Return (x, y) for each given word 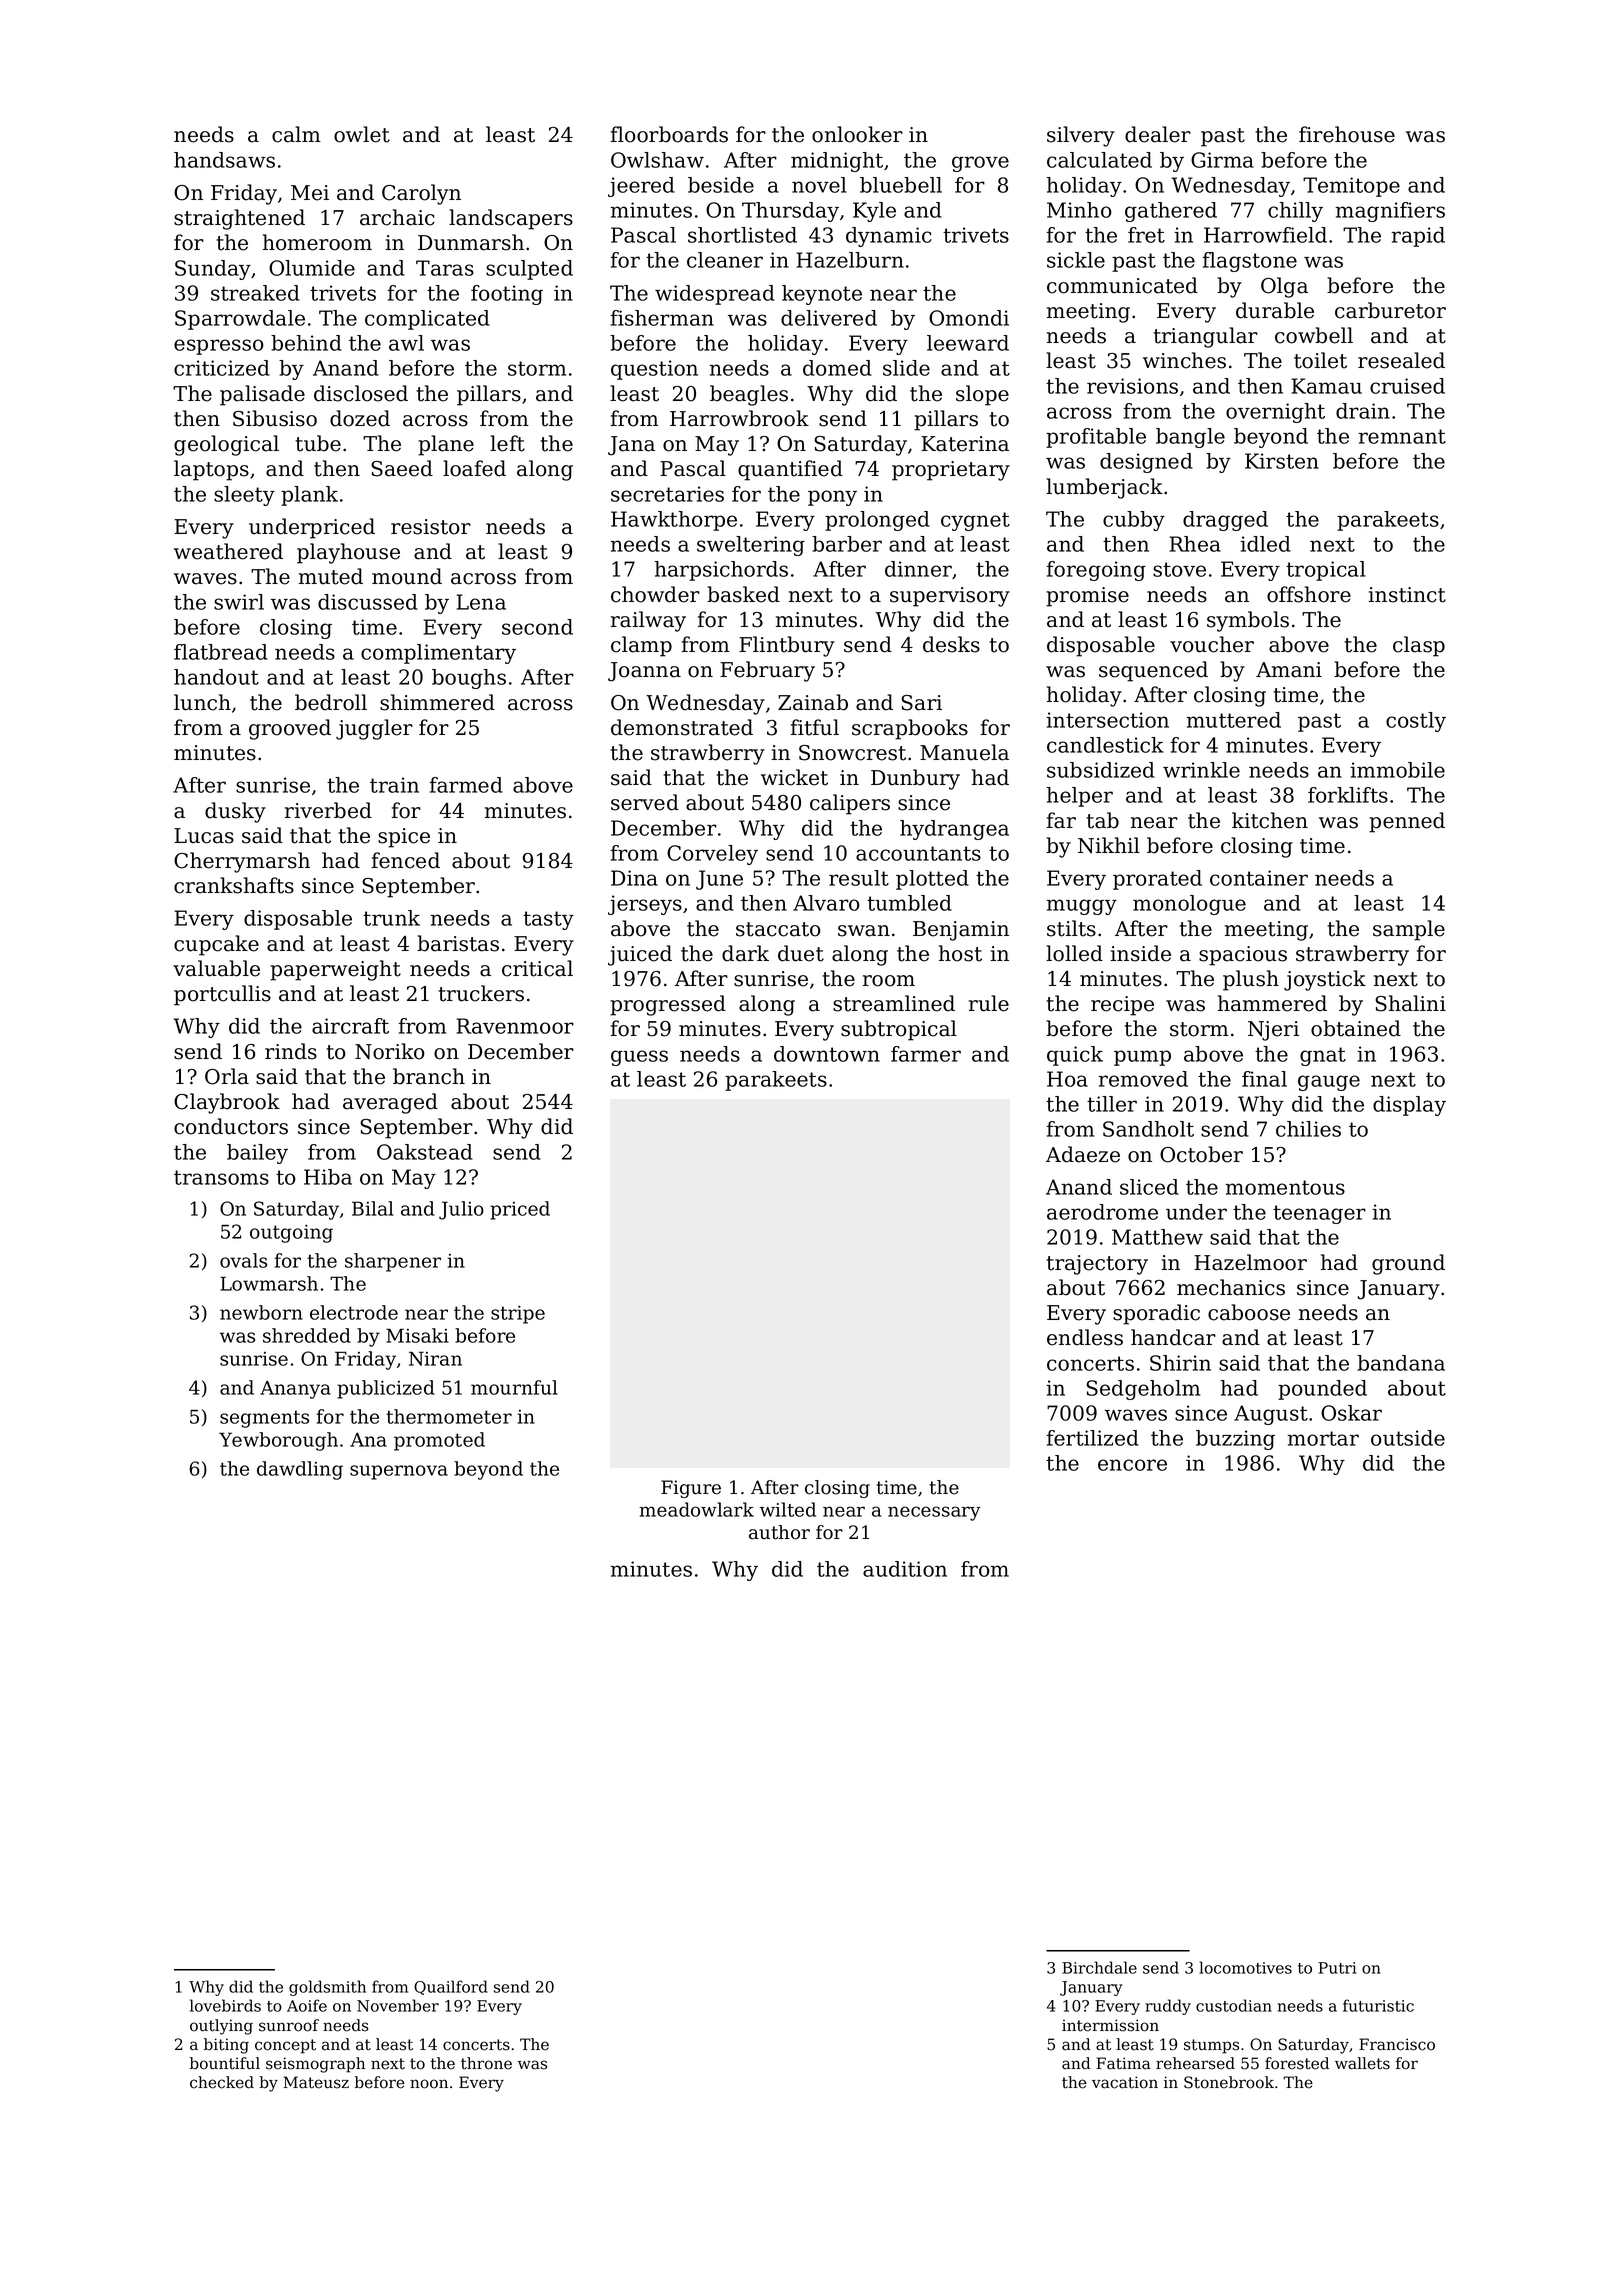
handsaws (224, 160)
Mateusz (316, 2082)
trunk (391, 918)
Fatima (1123, 2063)
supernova (399, 1472)
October (1201, 1154)
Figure (691, 1489)
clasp (1419, 646)
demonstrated (682, 727)
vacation (1125, 2082)
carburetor (1390, 310)
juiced (640, 955)
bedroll (331, 702)
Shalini (1410, 1003)
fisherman (662, 318)
